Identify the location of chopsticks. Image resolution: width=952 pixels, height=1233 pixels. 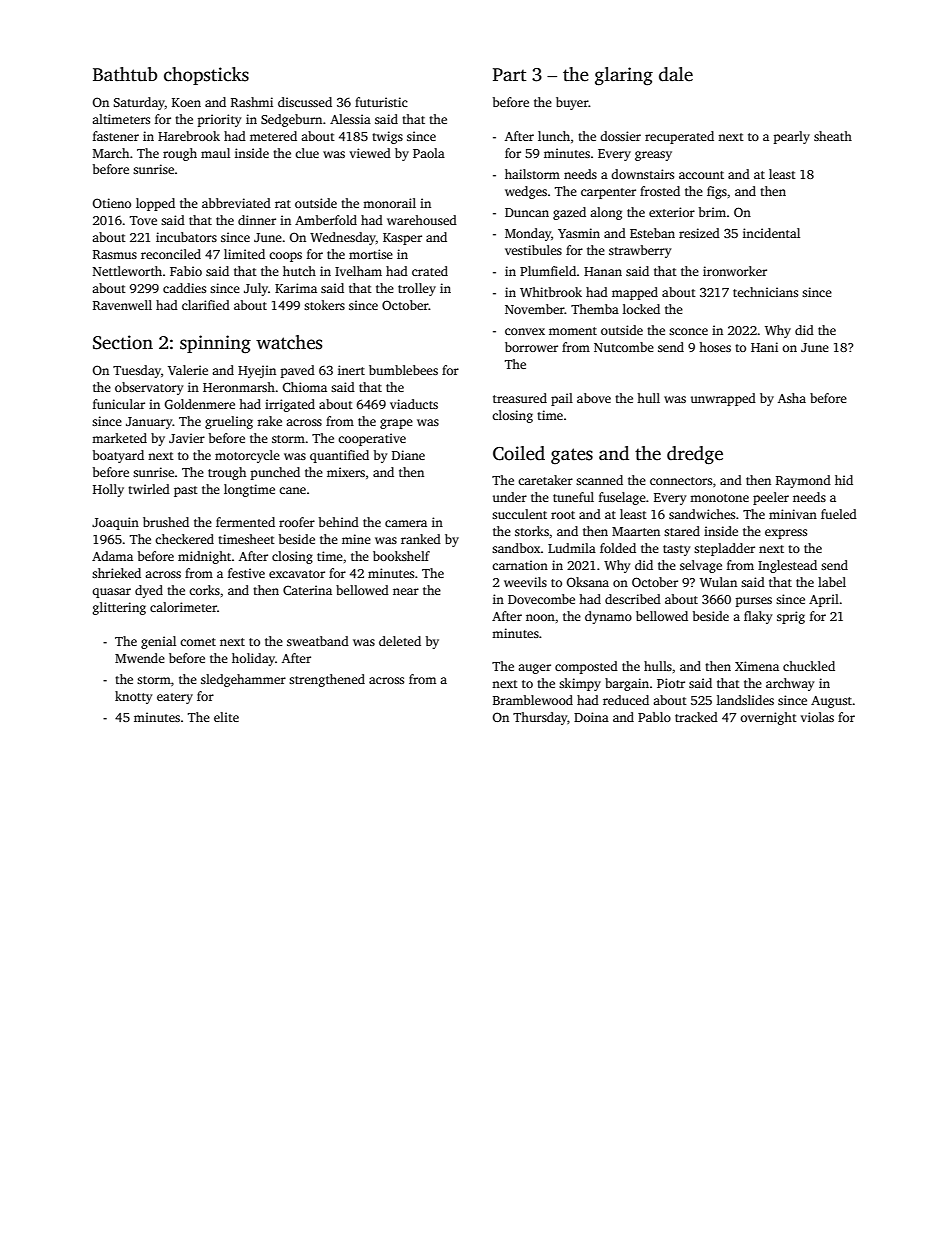
(206, 76).
